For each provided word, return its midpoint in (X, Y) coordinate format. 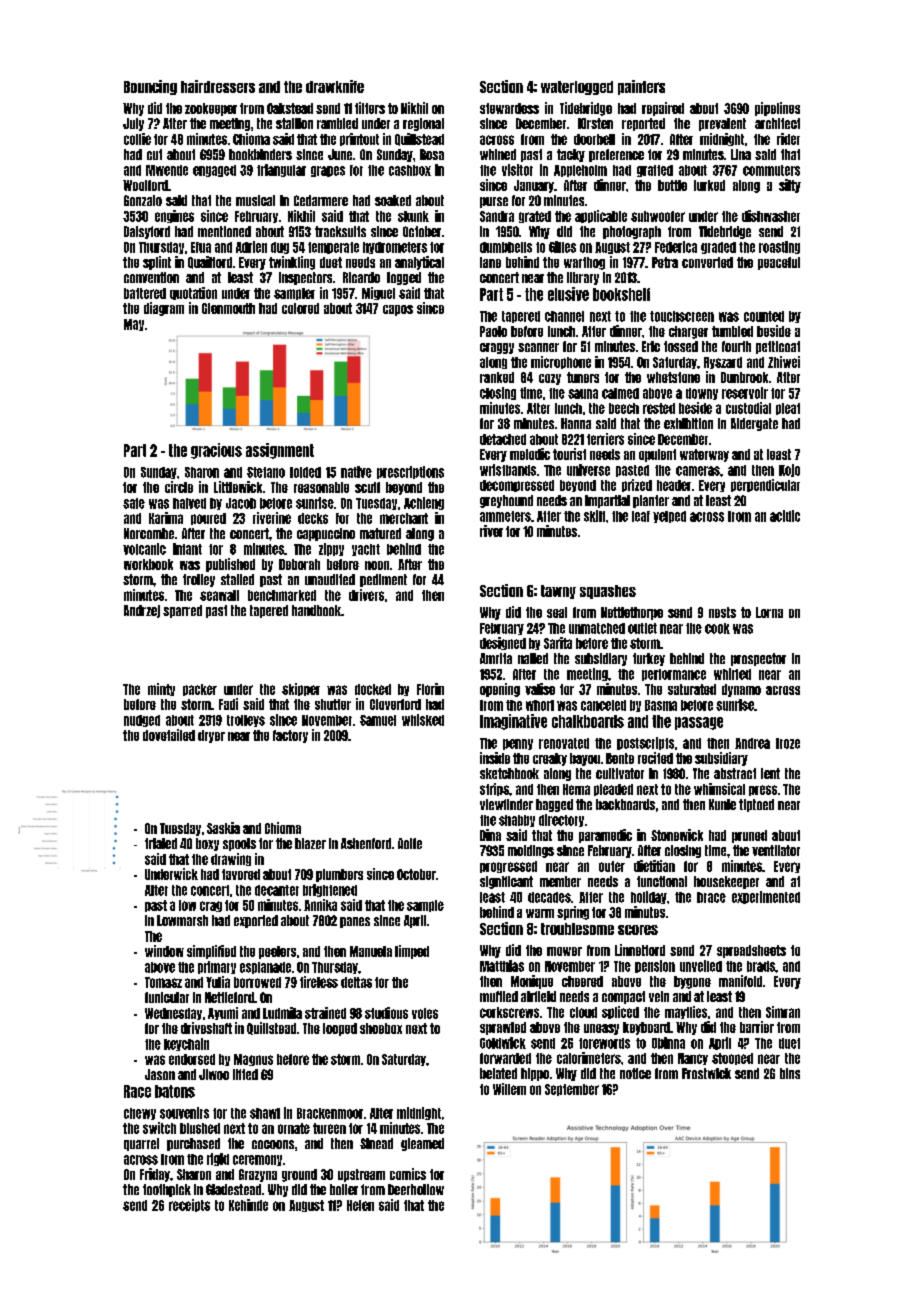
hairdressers (218, 86)
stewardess (509, 108)
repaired (663, 109)
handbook (316, 610)
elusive (568, 294)
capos (398, 310)
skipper (301, 689)
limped (412, 952)
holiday (649, 897)
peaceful (779, 263)
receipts (189, 1205)
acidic (785, 516)
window (164, 951)
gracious (216, 451)
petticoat (778, 347)
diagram (164, 309)
